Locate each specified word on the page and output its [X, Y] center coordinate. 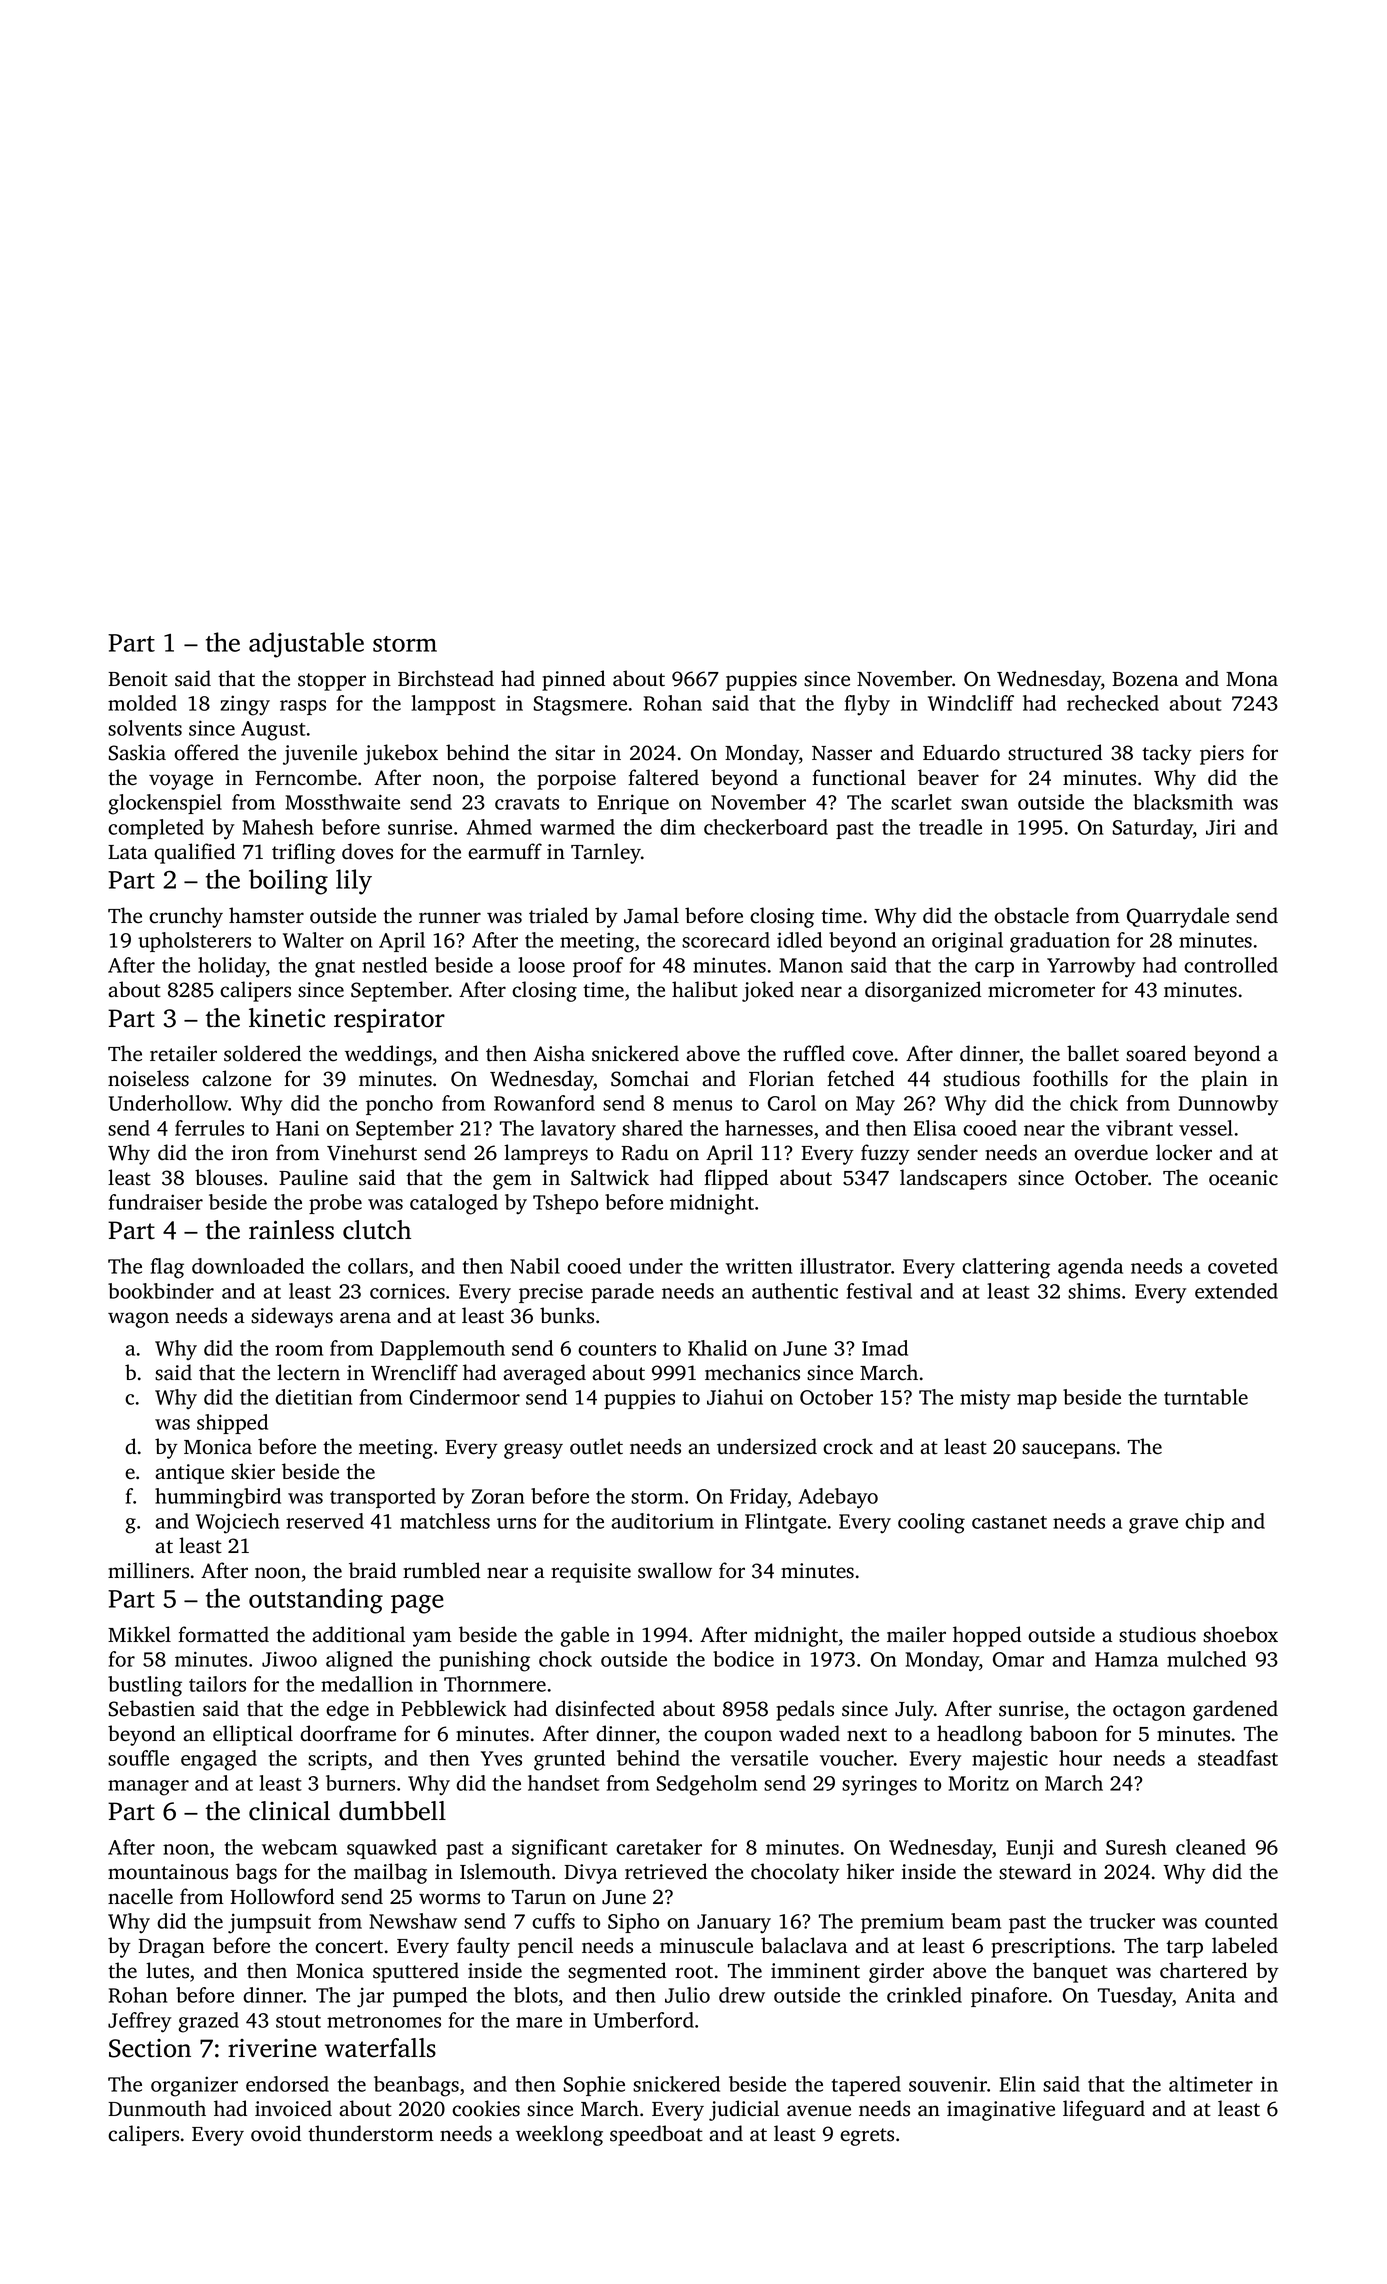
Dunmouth [157, 2108]
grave [1153, 1526]
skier [253, 1471]
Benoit [138, 679]
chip [1204, 1523]
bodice [743, 1659]
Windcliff [971, 703]
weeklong [559, 2135]
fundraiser [156, 1202]
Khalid [717, 1348]
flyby [867, 705]
